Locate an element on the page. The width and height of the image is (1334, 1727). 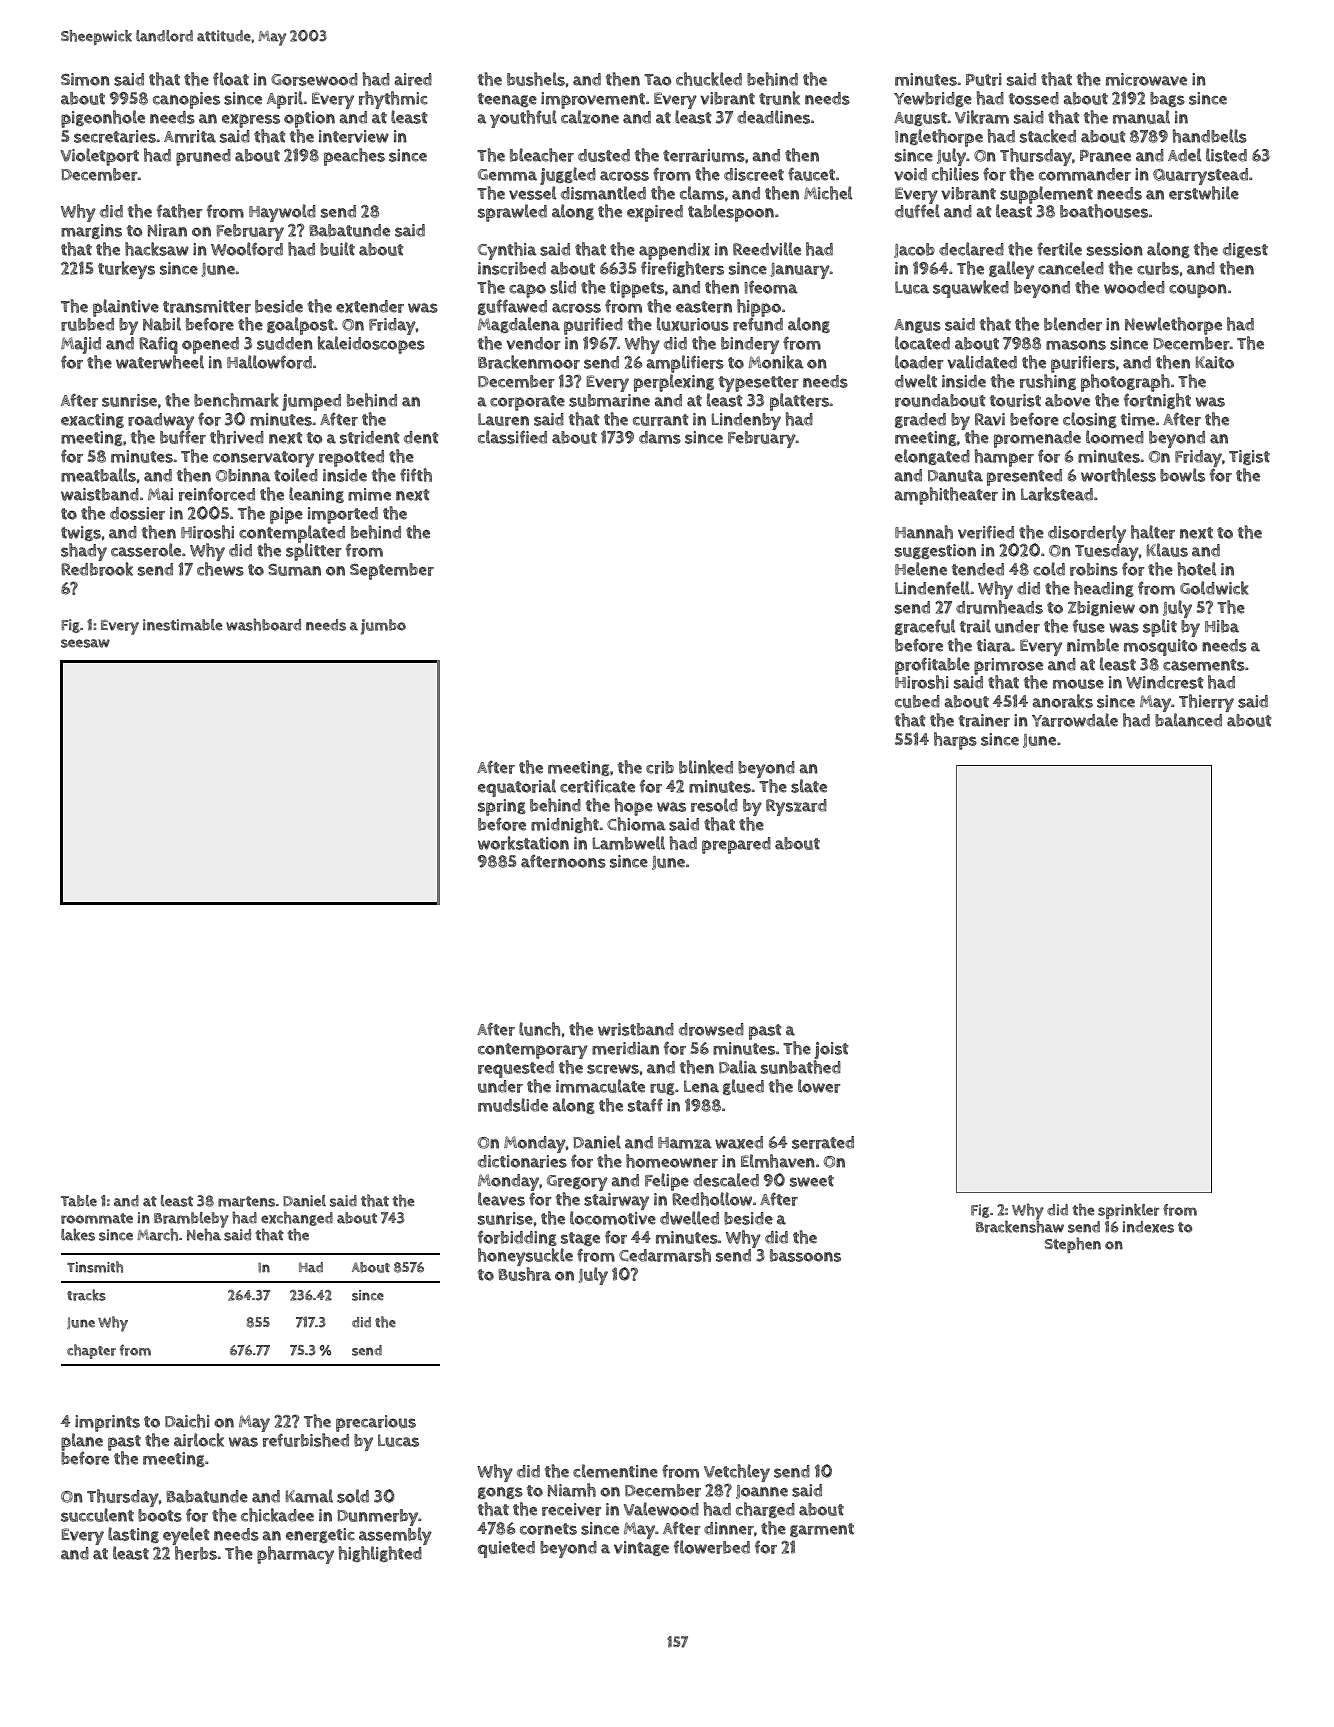
hippo is located at coordinates (759, 308).
